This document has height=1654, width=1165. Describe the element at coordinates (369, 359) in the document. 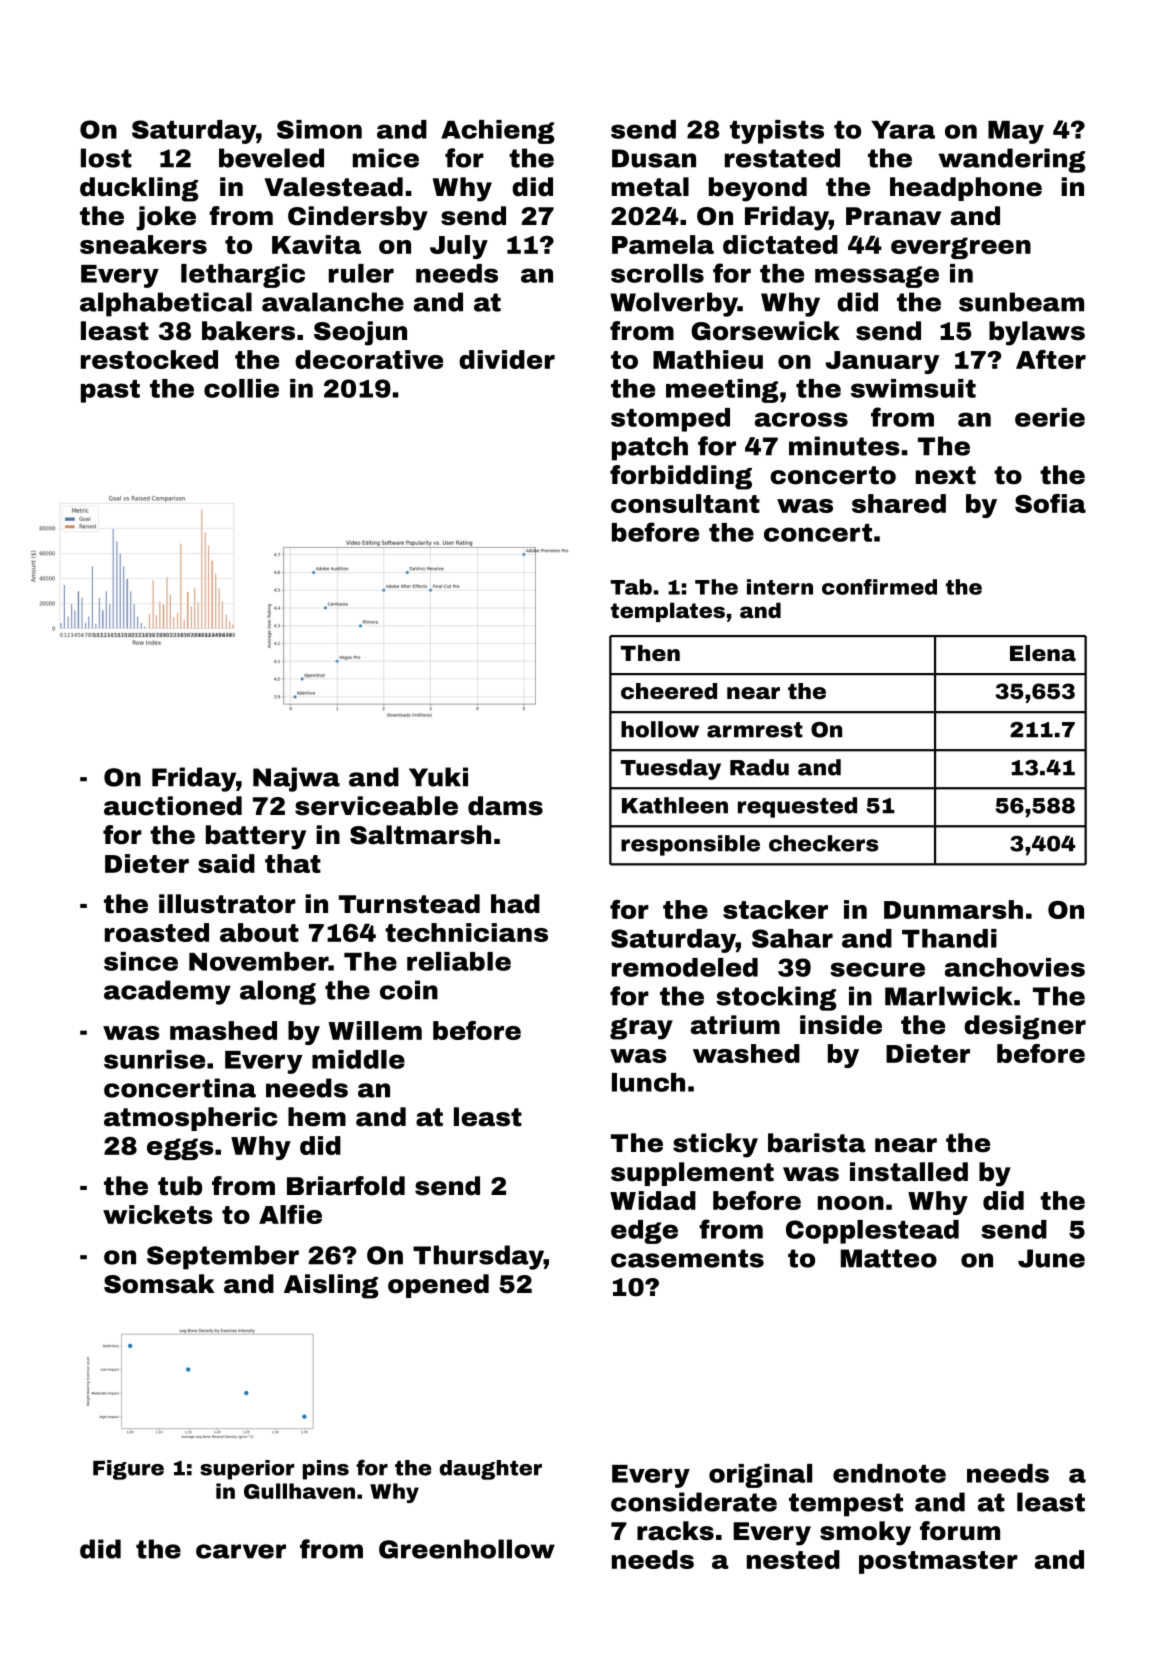

I see `decorative` at that location.
